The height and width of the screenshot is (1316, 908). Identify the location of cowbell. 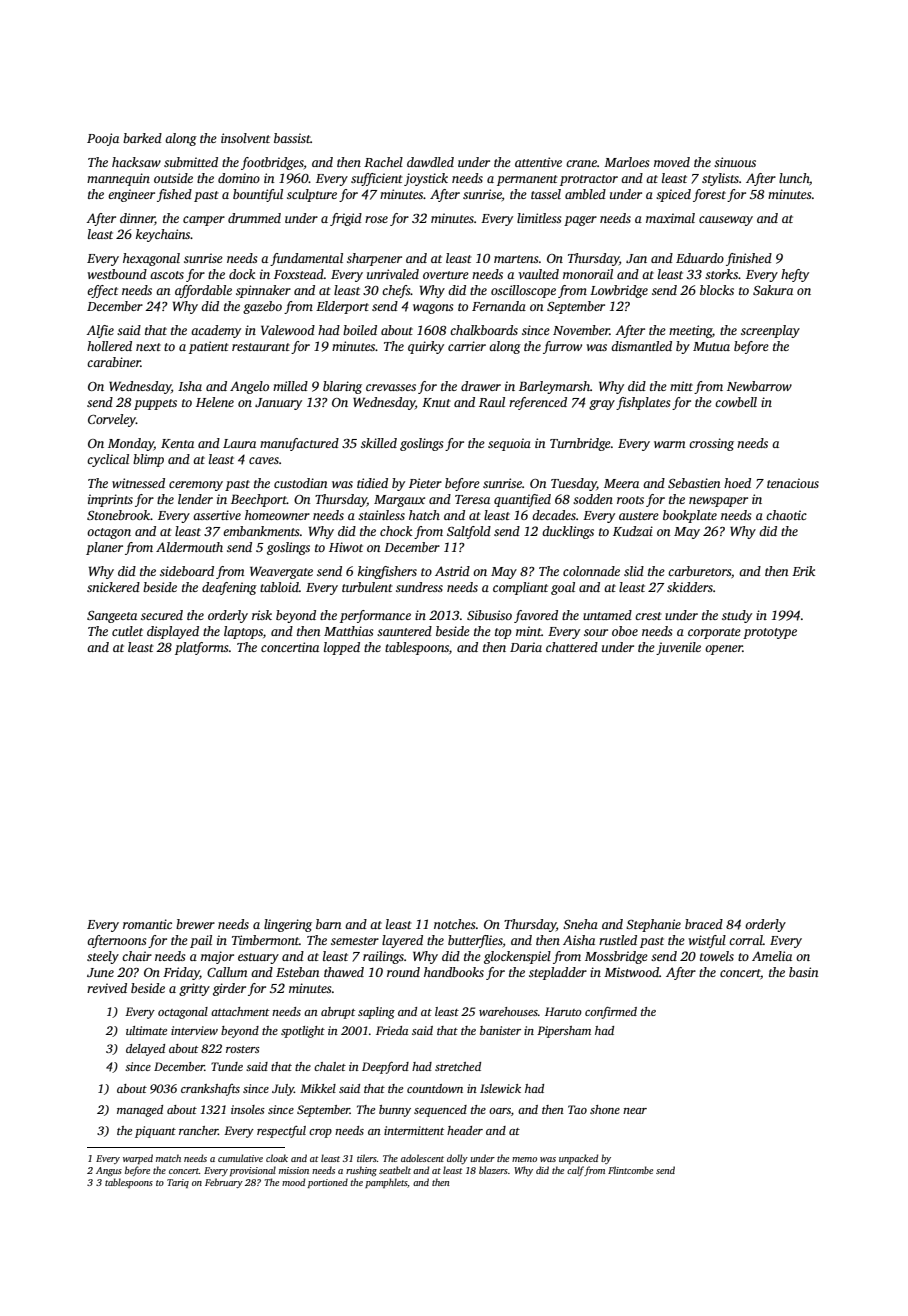
(736, 402).
